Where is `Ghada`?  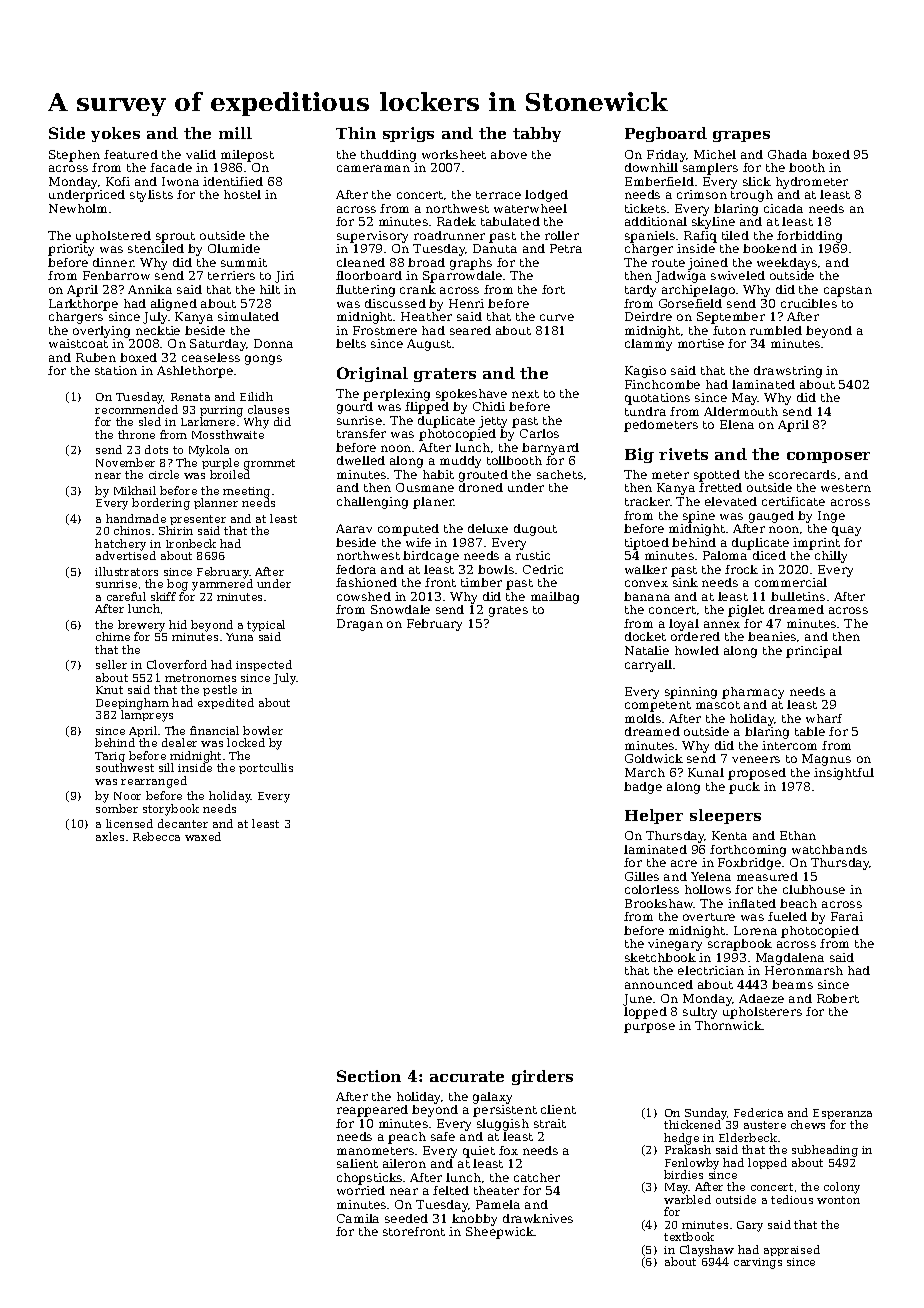 Ghada is located at coordinates (787, 154).
